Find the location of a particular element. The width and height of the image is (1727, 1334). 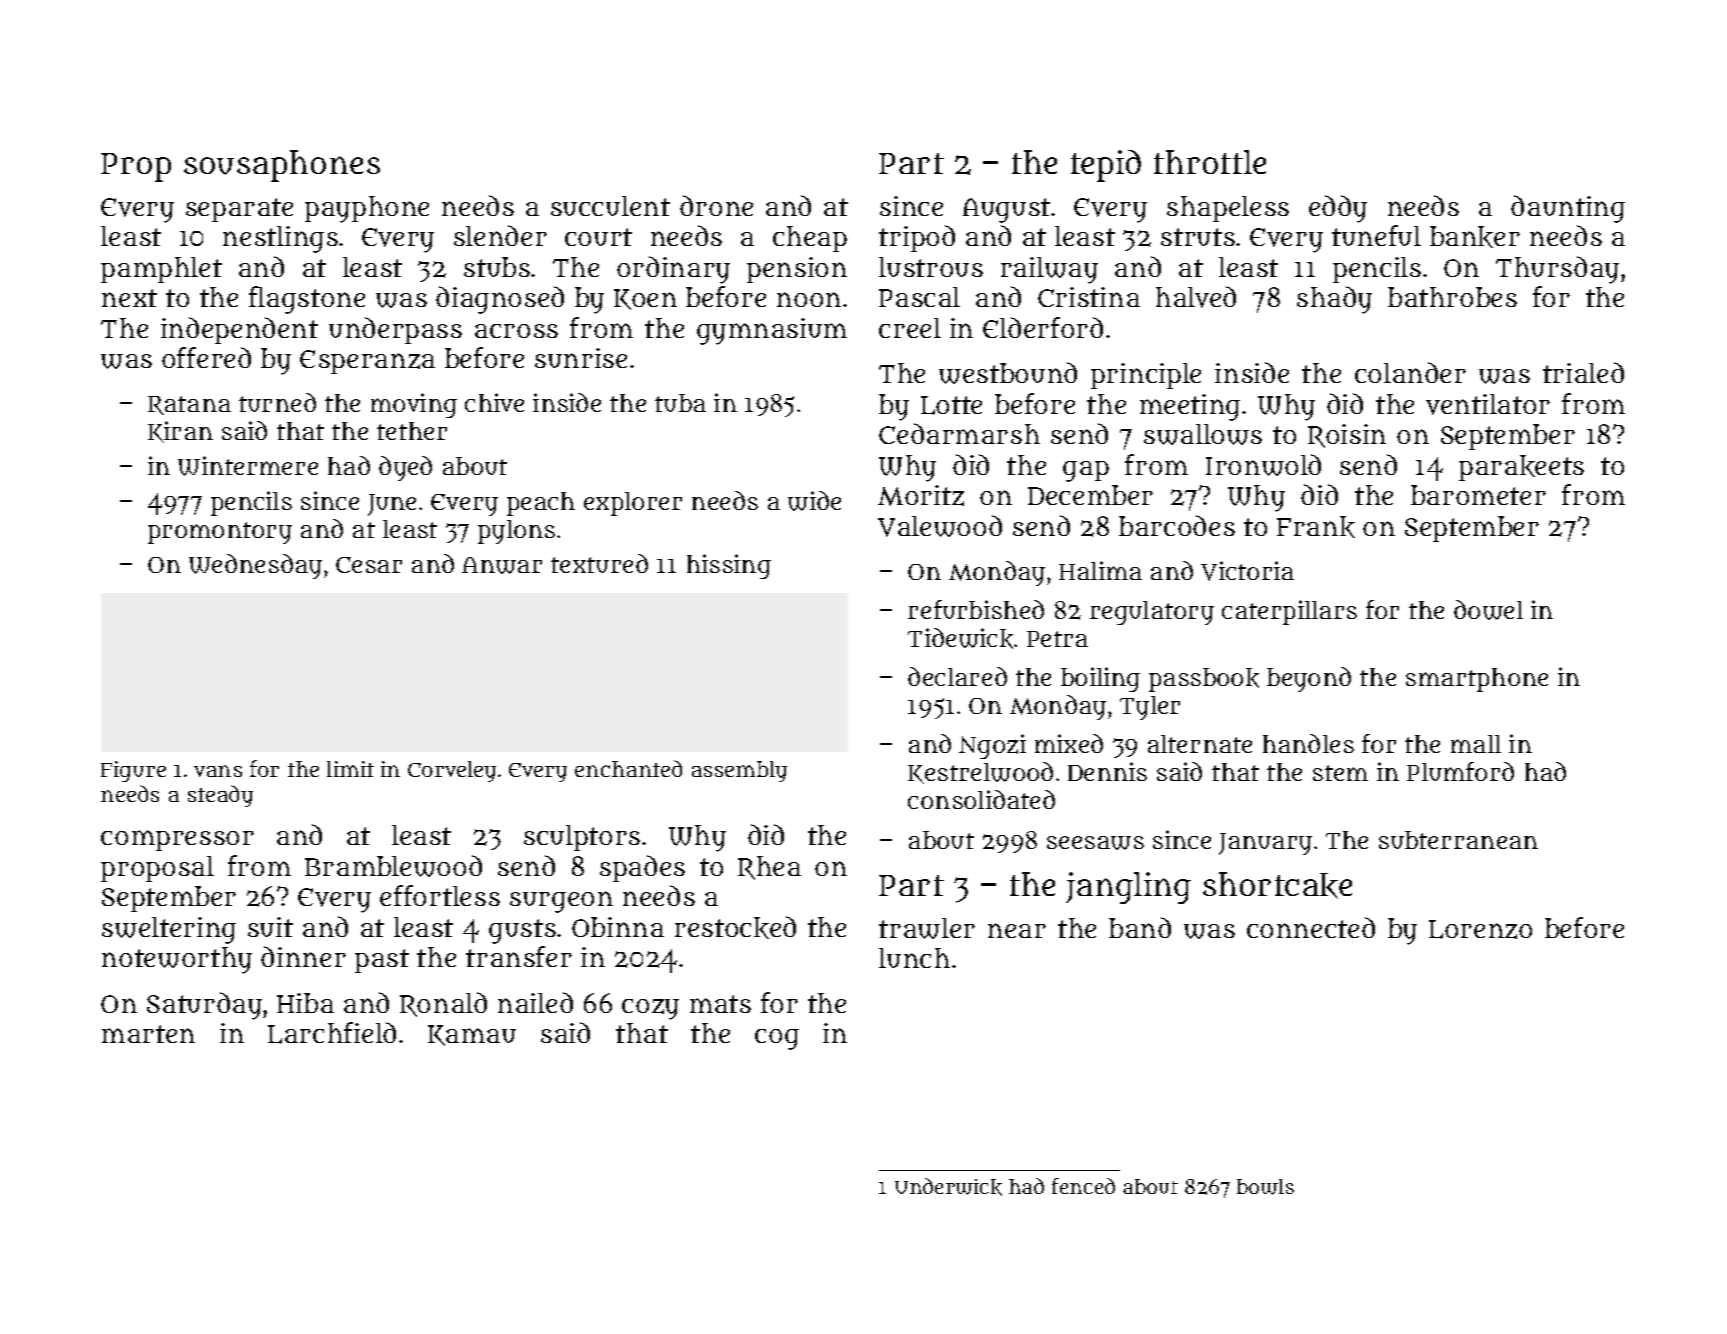

limit is located at coordinates (350, 769).
